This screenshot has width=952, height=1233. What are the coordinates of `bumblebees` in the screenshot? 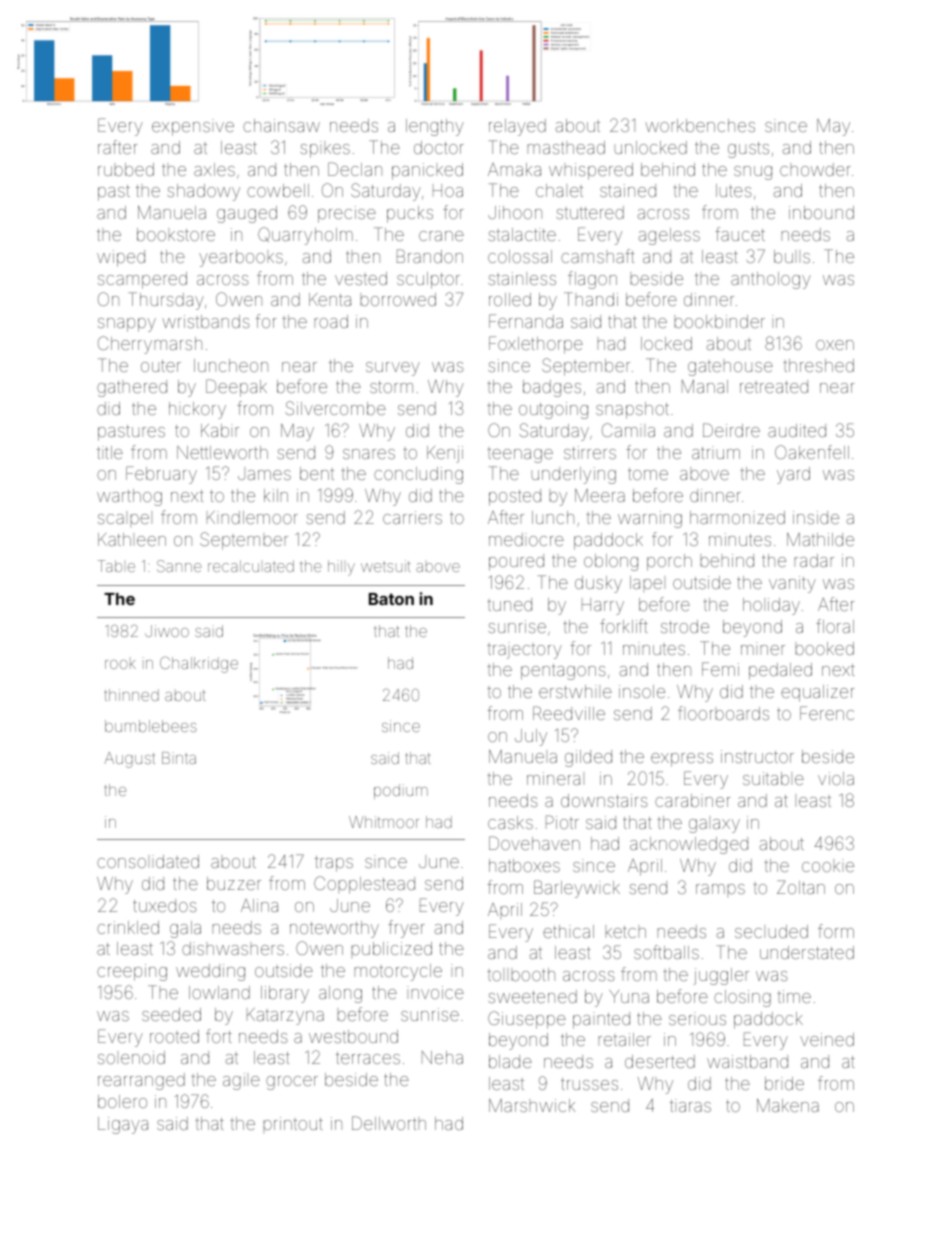 It's located at (151, 726).
